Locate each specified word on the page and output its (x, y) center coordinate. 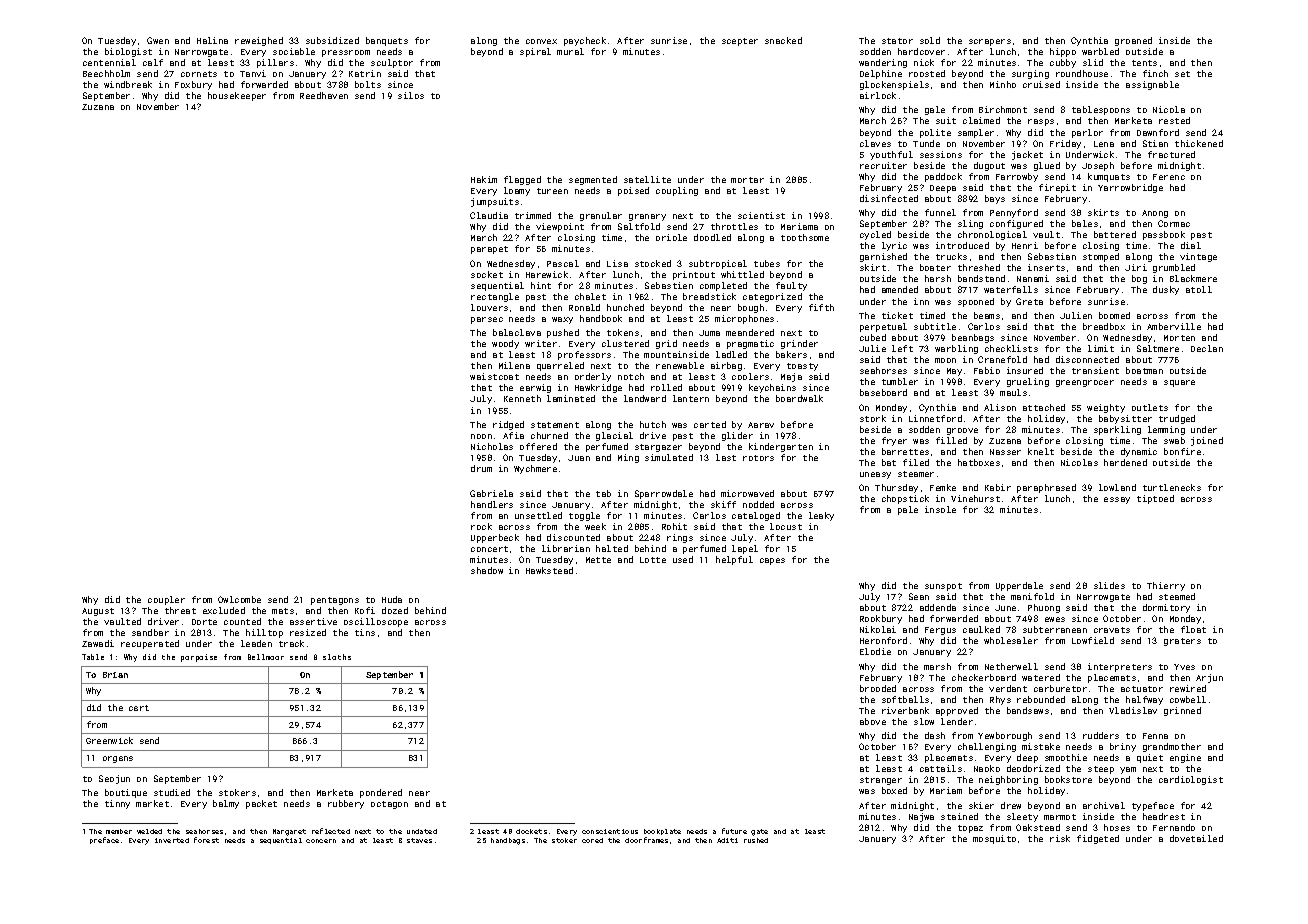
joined (1207, 441)
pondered (381, 793)
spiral (535, 52)
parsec (487, 320)
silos (411, 95)
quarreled (560, 366)
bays (995, 199)
